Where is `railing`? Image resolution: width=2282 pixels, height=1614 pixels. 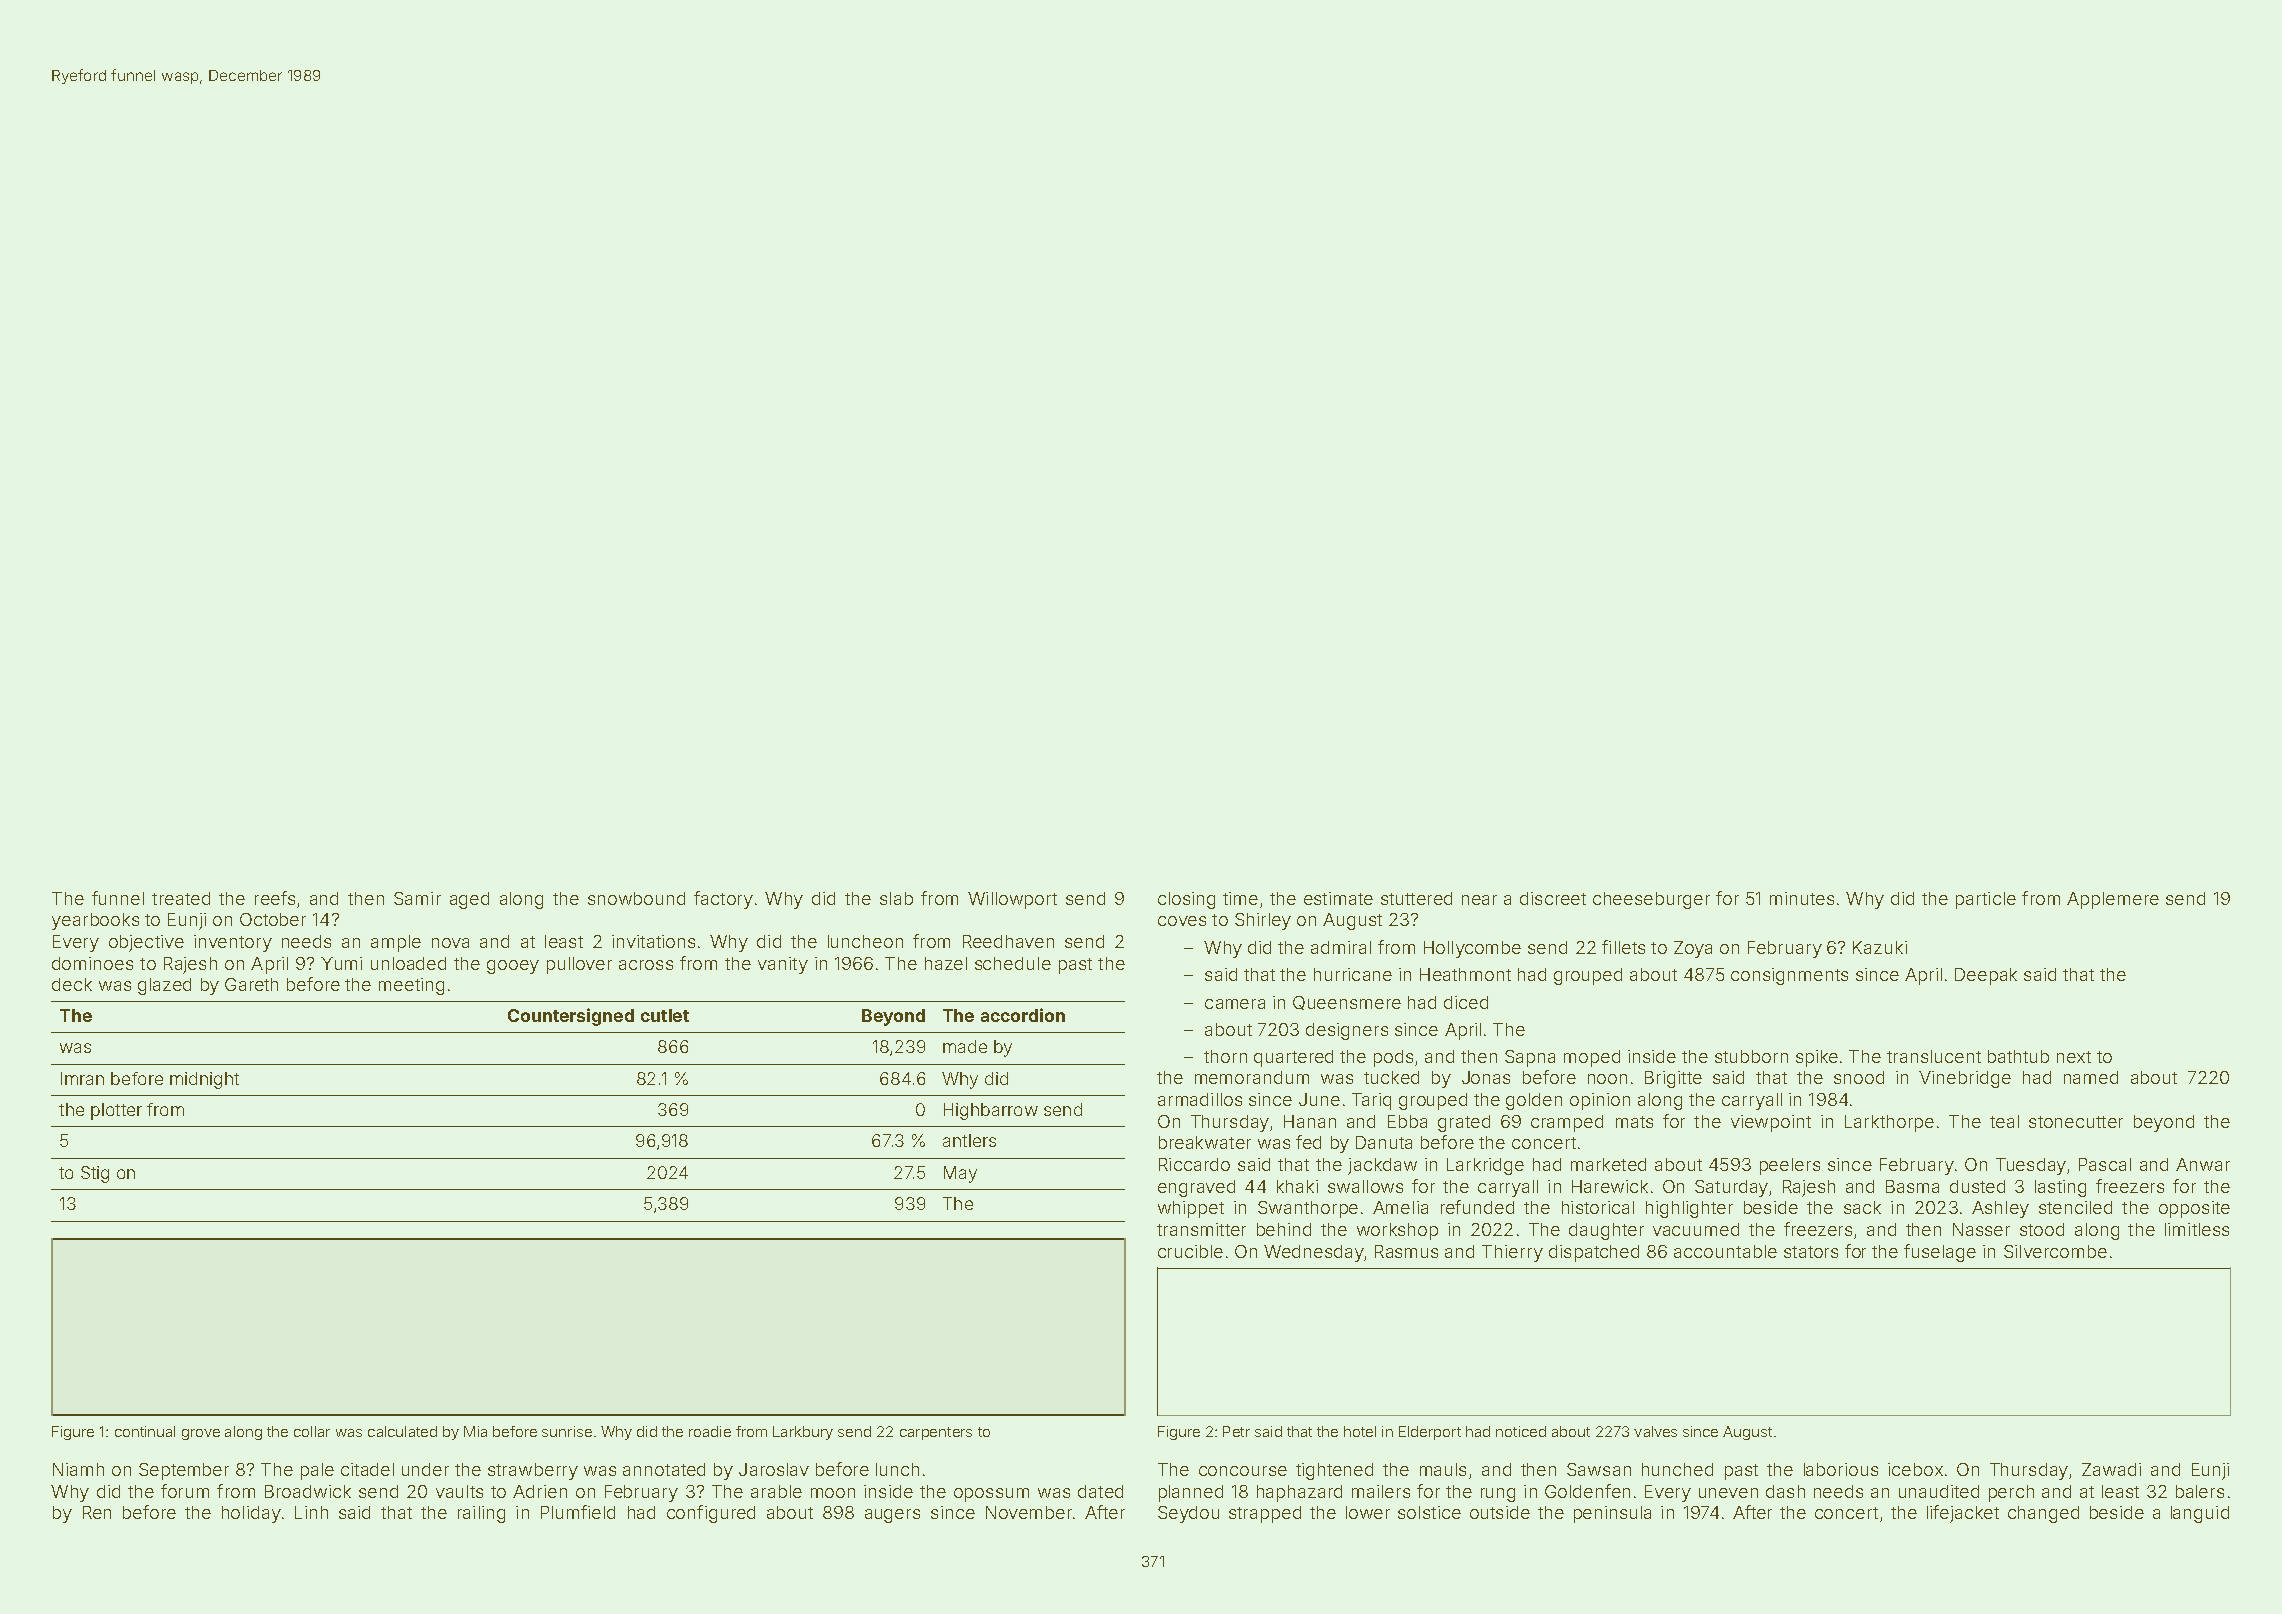 railing is located at coordinates (481, 1514).
